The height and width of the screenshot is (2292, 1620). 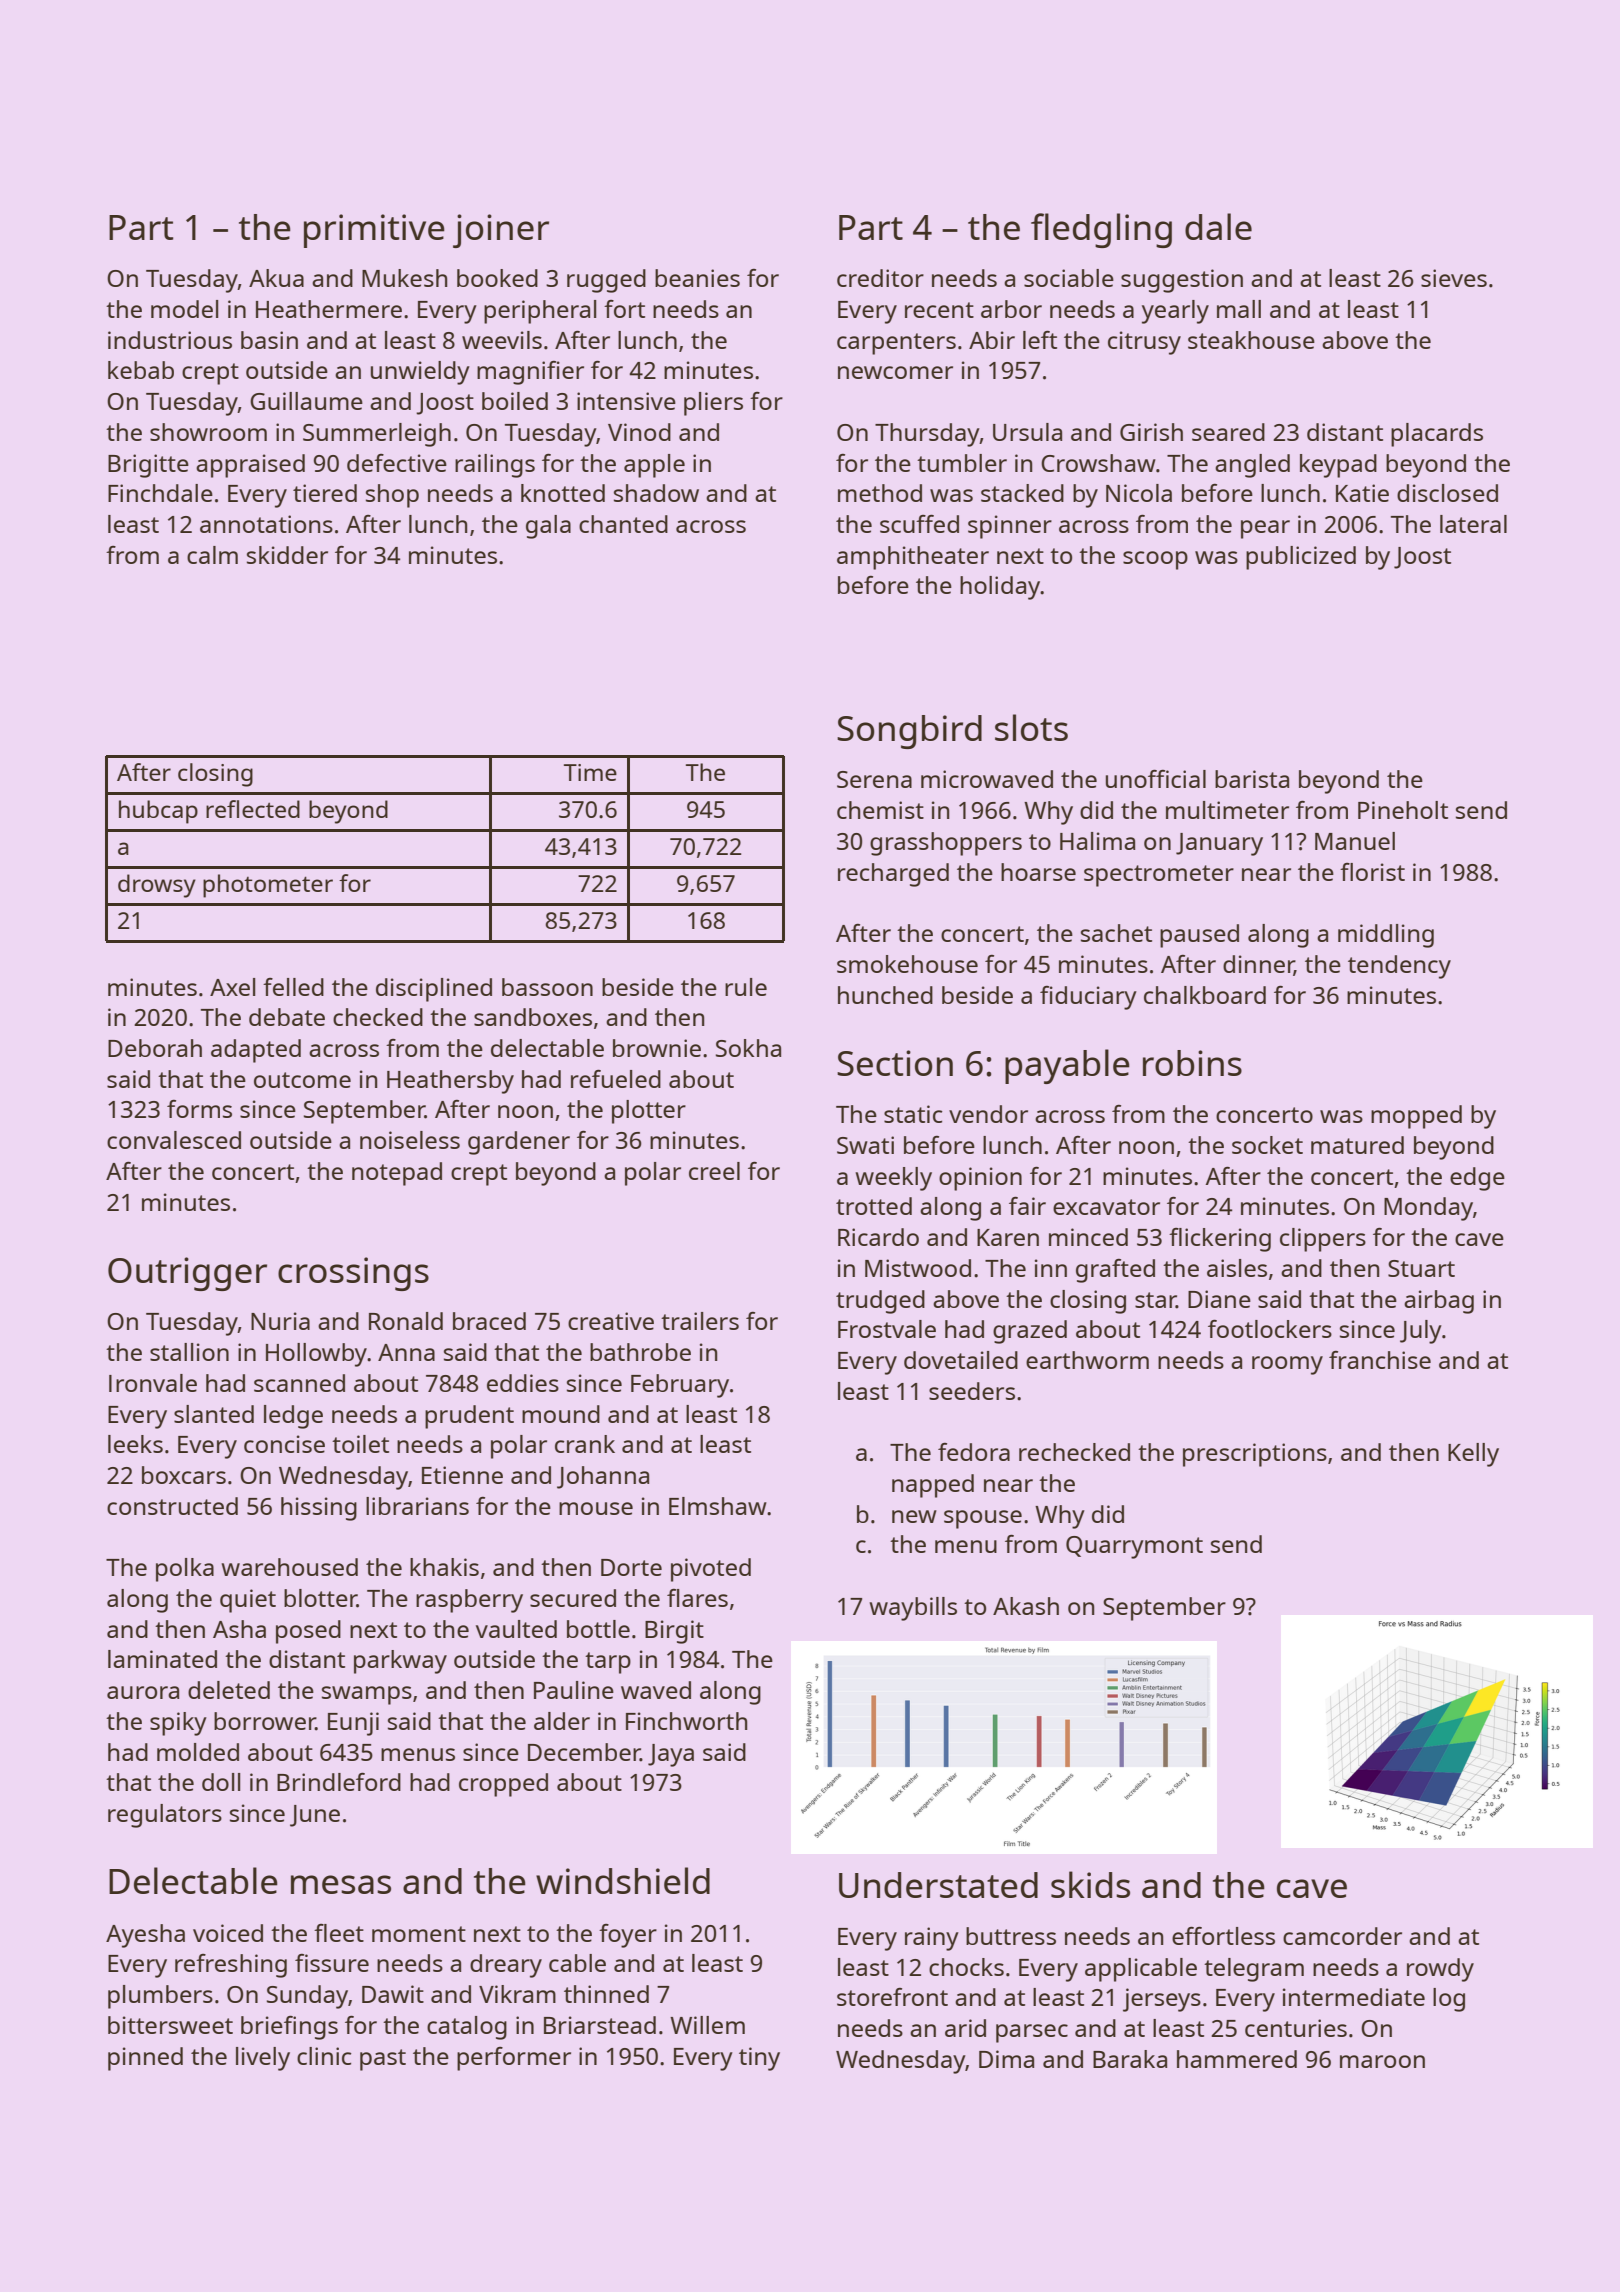 I want to click on chanted, so click(x=623, y=524).
